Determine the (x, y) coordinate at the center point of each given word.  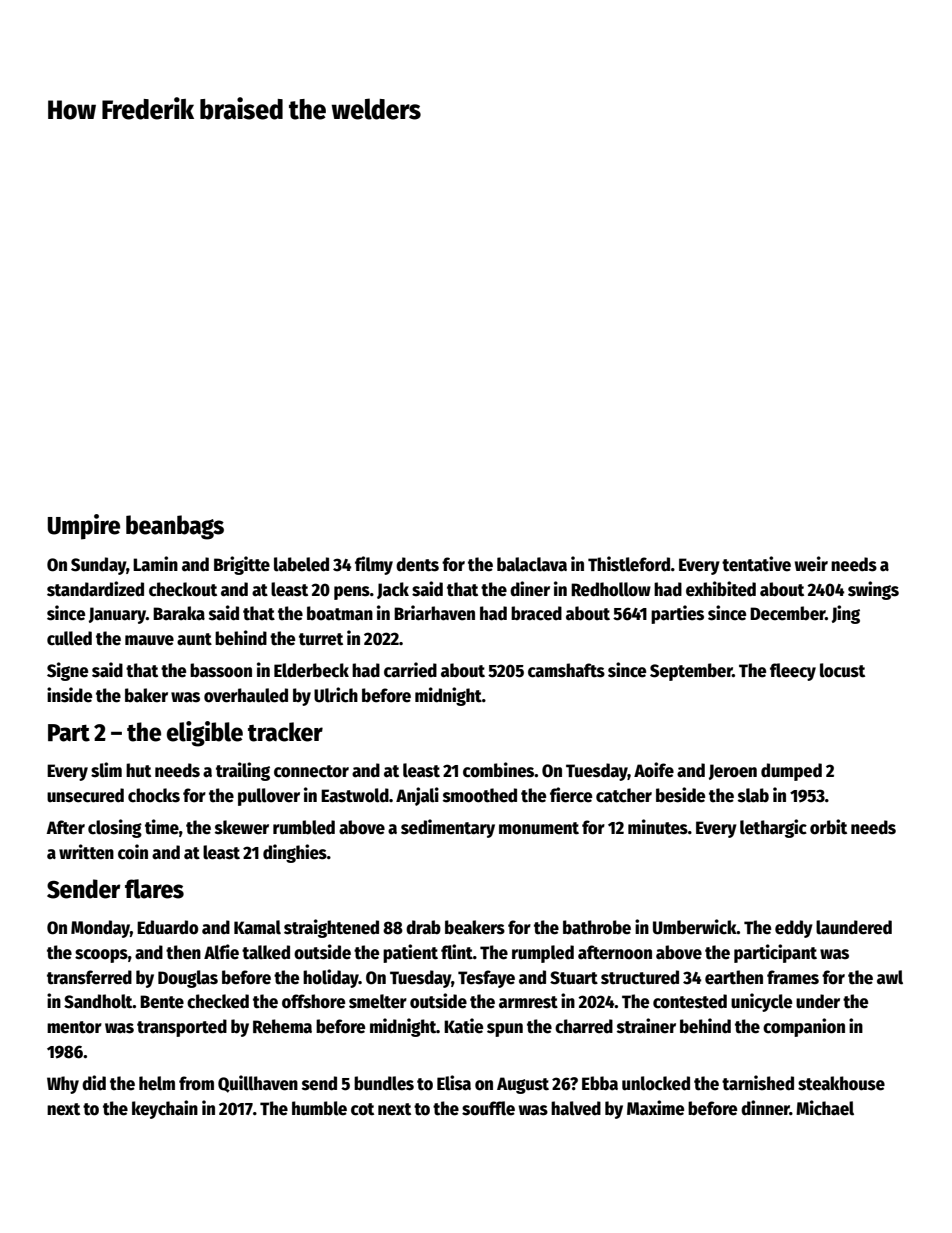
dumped (791, 772)
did (94, 1083)
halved (576, 1108)
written (86, 852)
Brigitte (242, 565)
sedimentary (448, 828)
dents (417, 564)
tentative (756, 564)
